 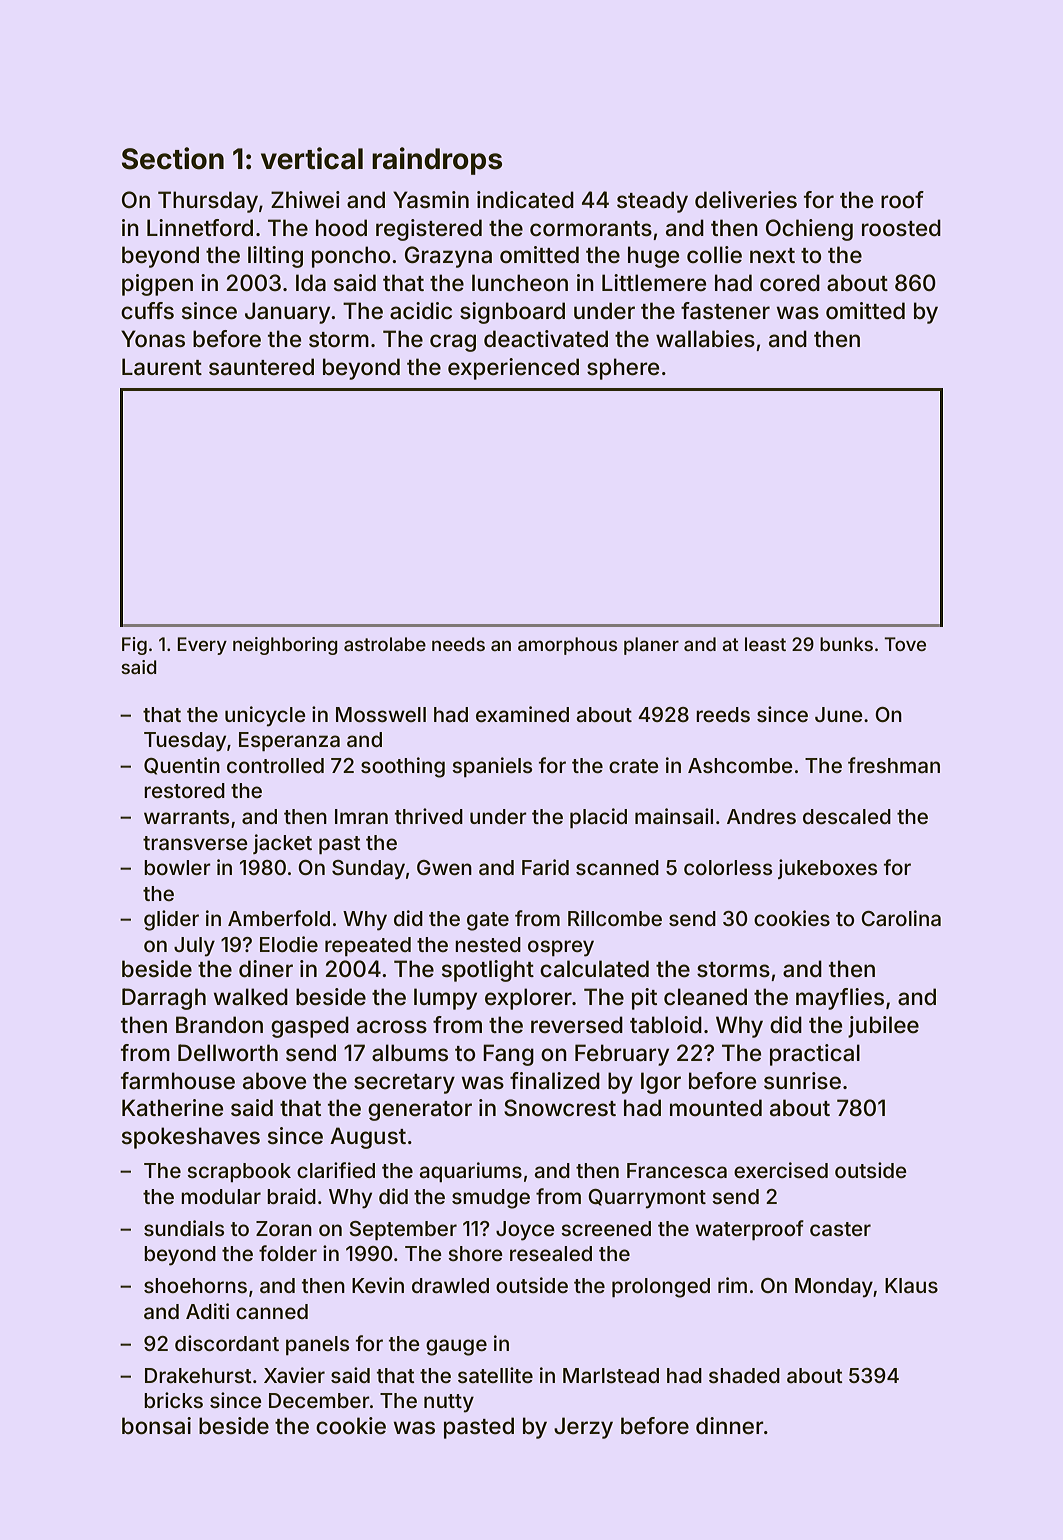 I want to click on Brandon, so click(x=219, y=1025).
